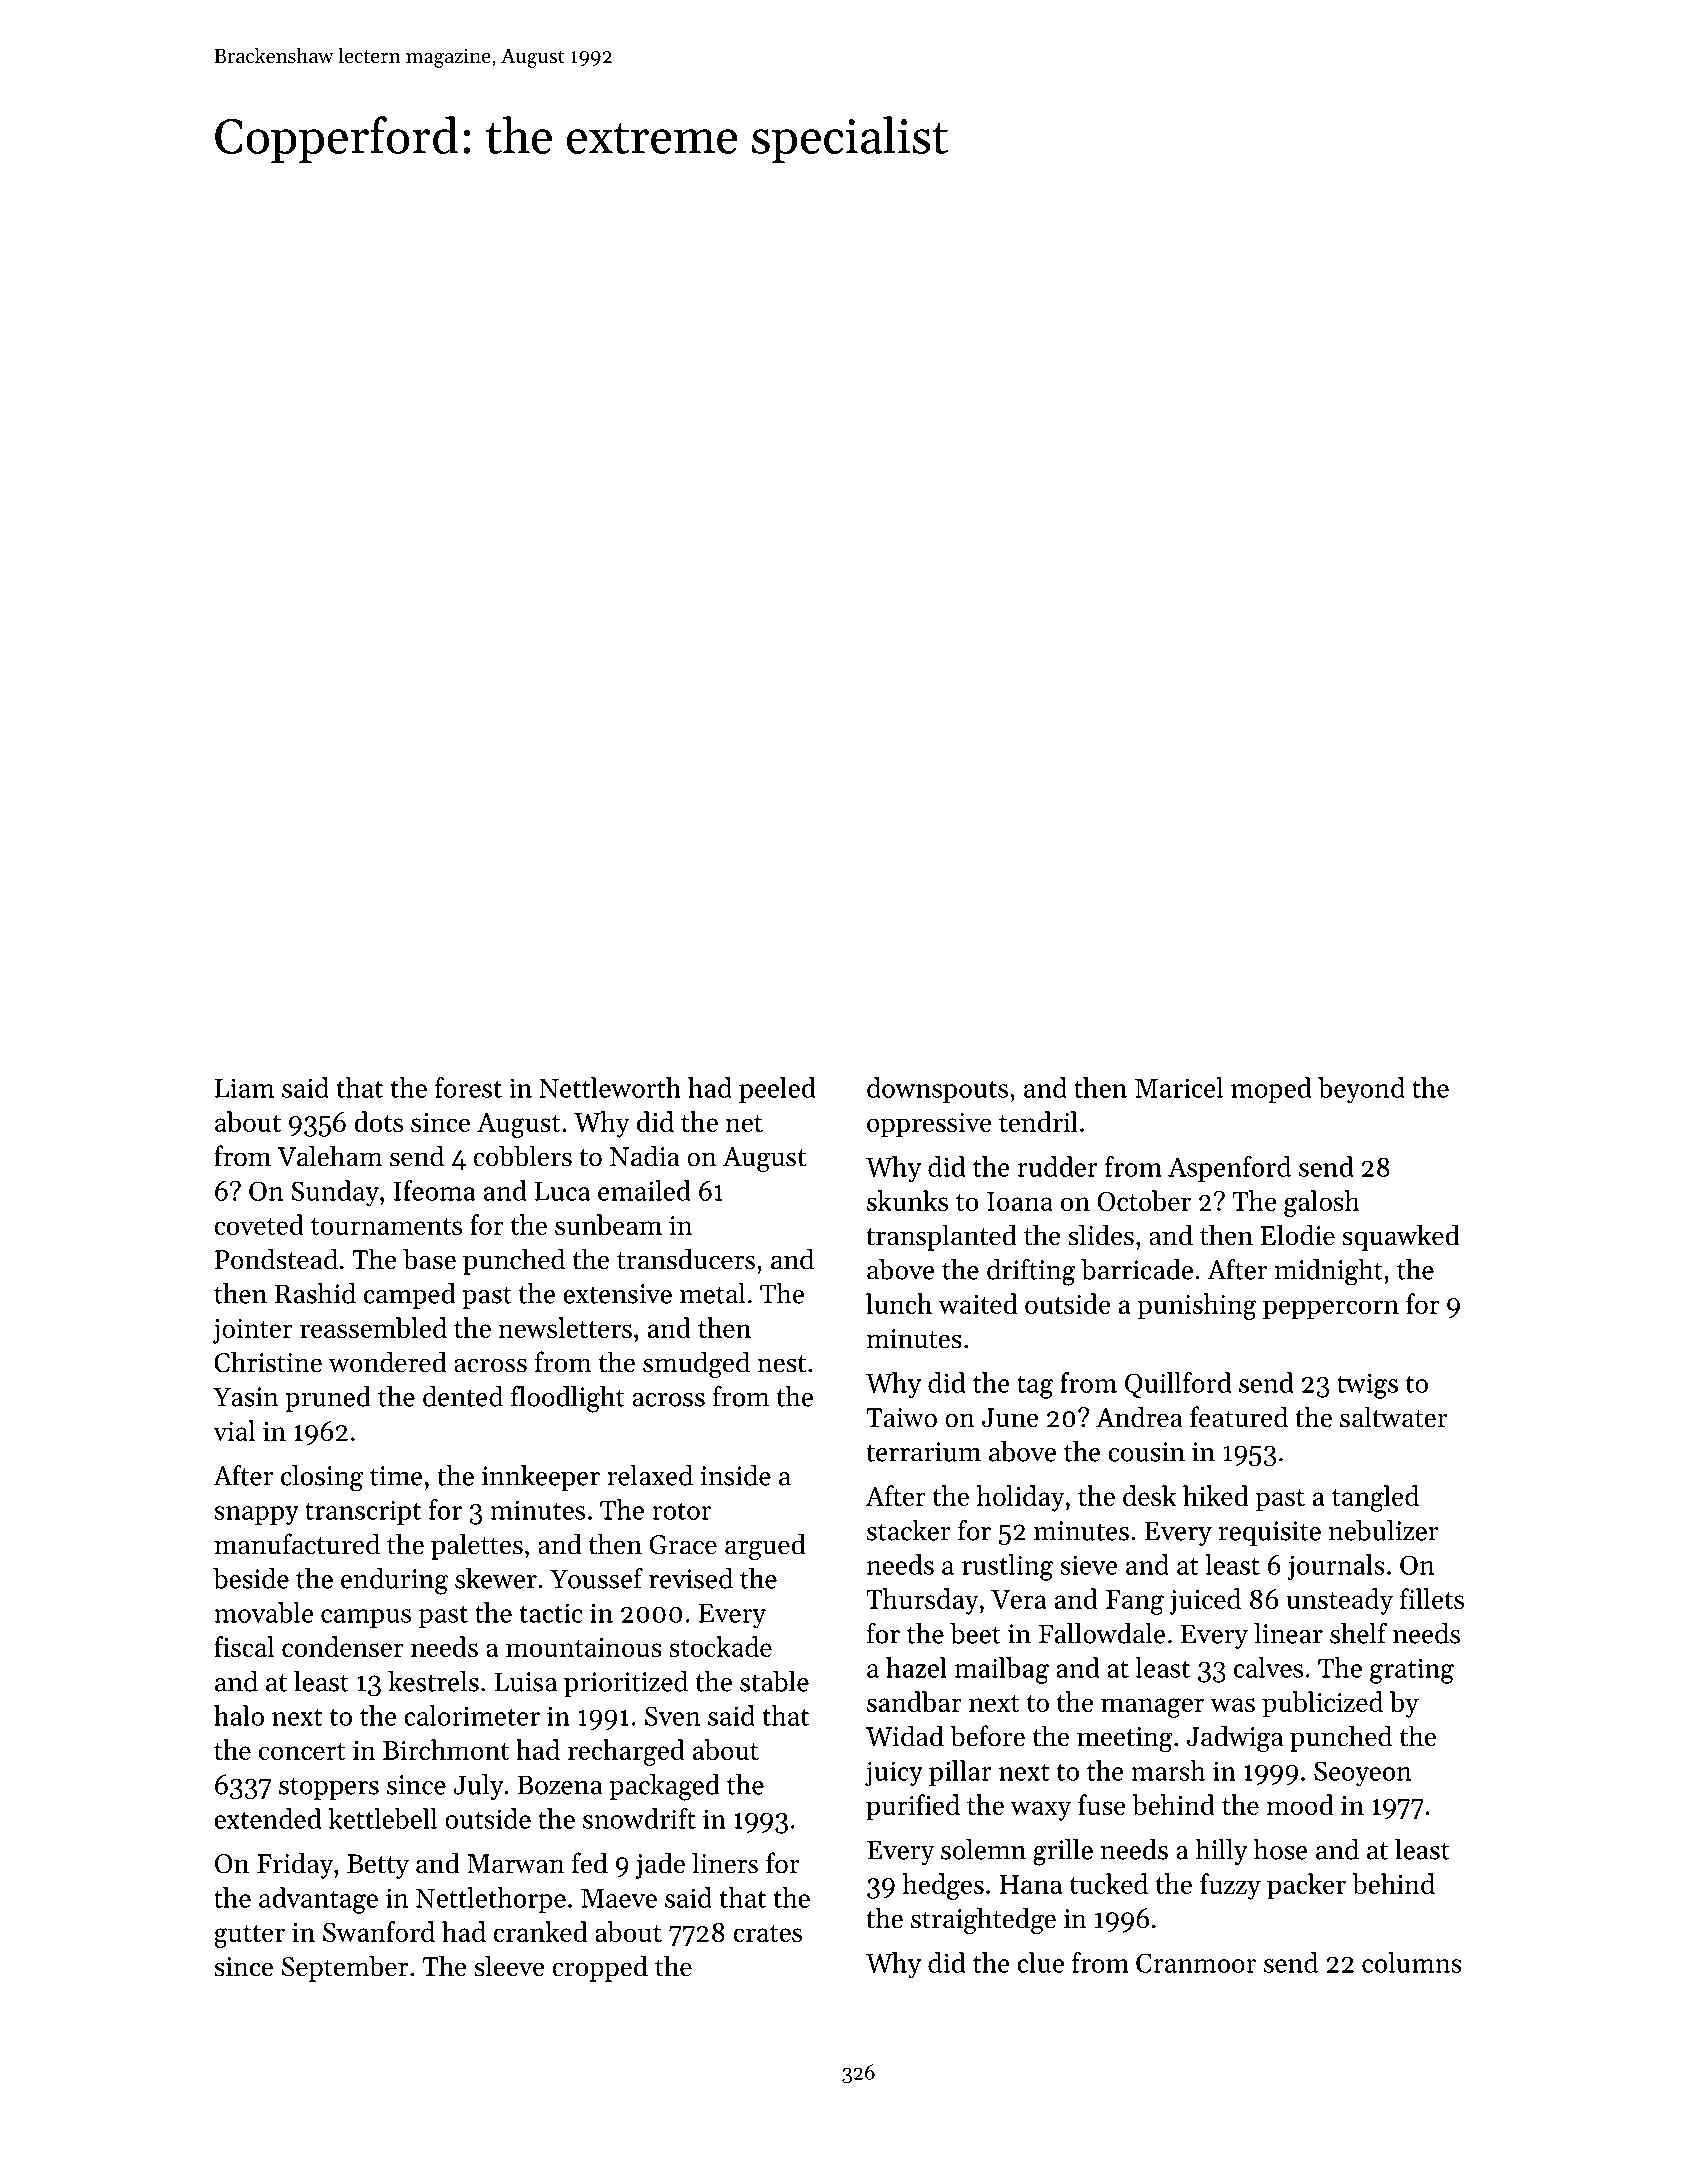 The width and height of the page is (1683, 2178). Describe the element at coordinates (600, 1968) in the page. I see `cropped` at that location.
